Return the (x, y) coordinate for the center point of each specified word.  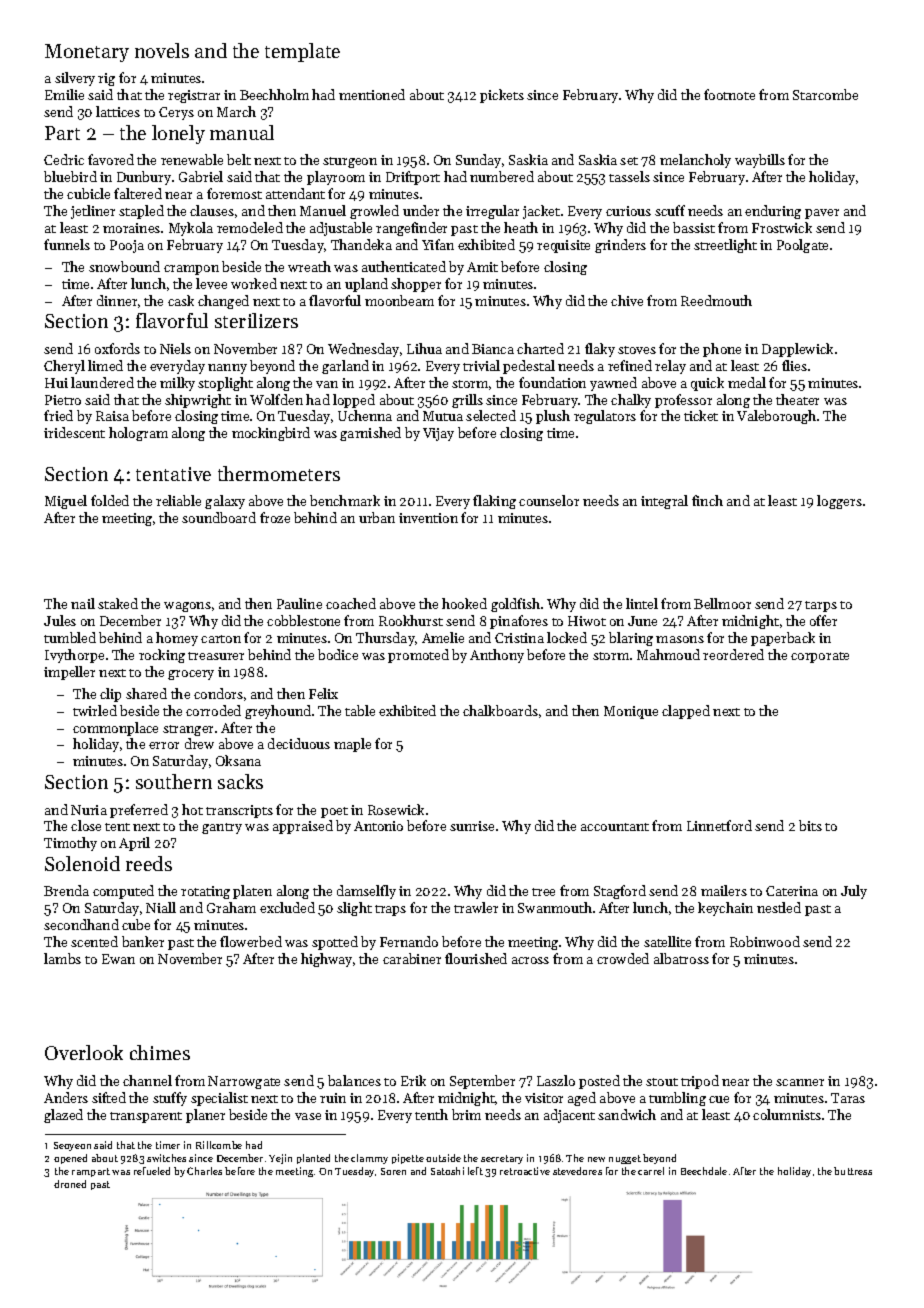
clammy (369, 1159)
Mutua (443, 416)
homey (177, 639)
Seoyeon (72, 1146)
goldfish (515, 605)
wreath (309, 266)
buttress (853, 1171)
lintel (642, 603)
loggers (839, 502)
